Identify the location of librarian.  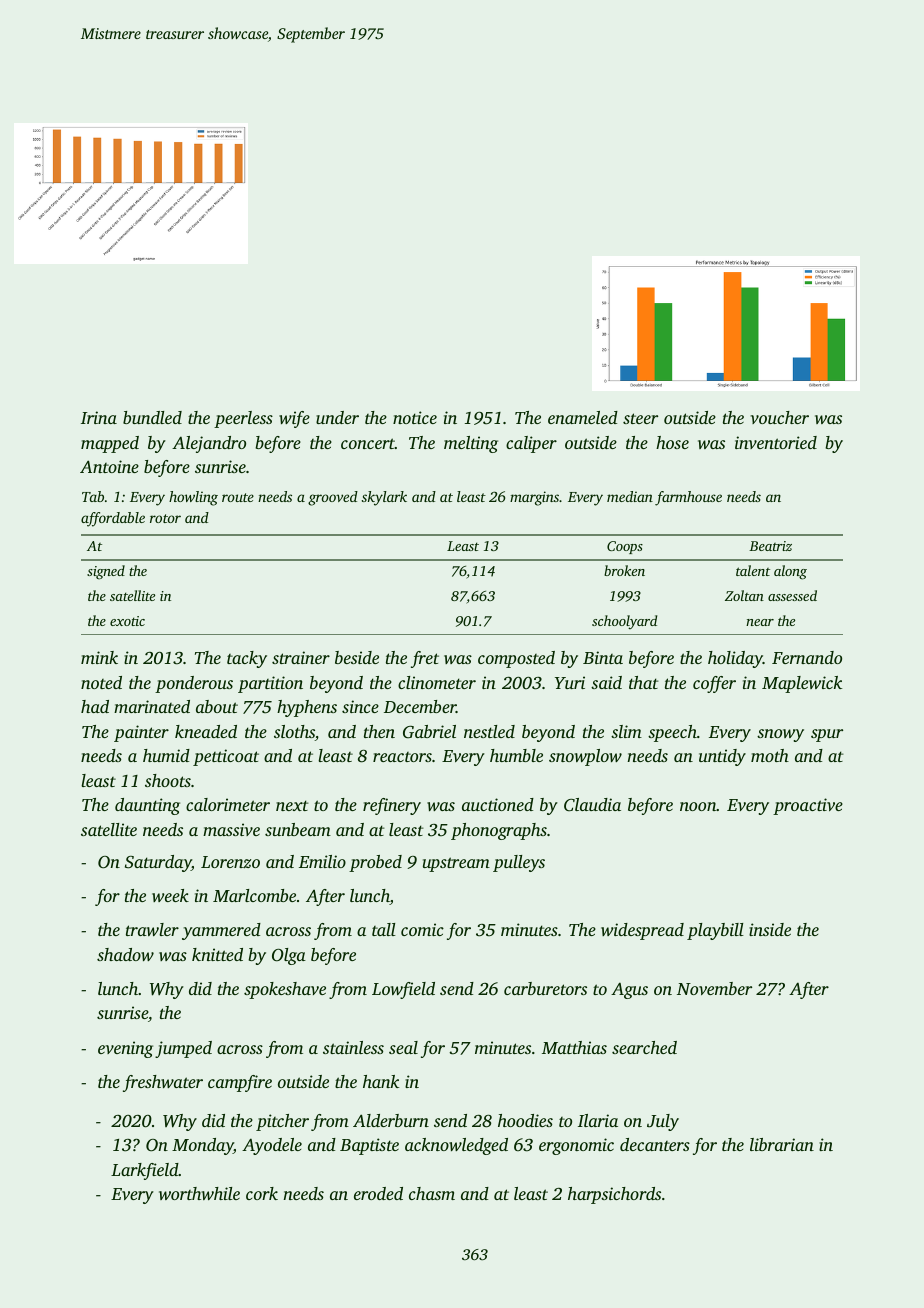
(782, 1144).
